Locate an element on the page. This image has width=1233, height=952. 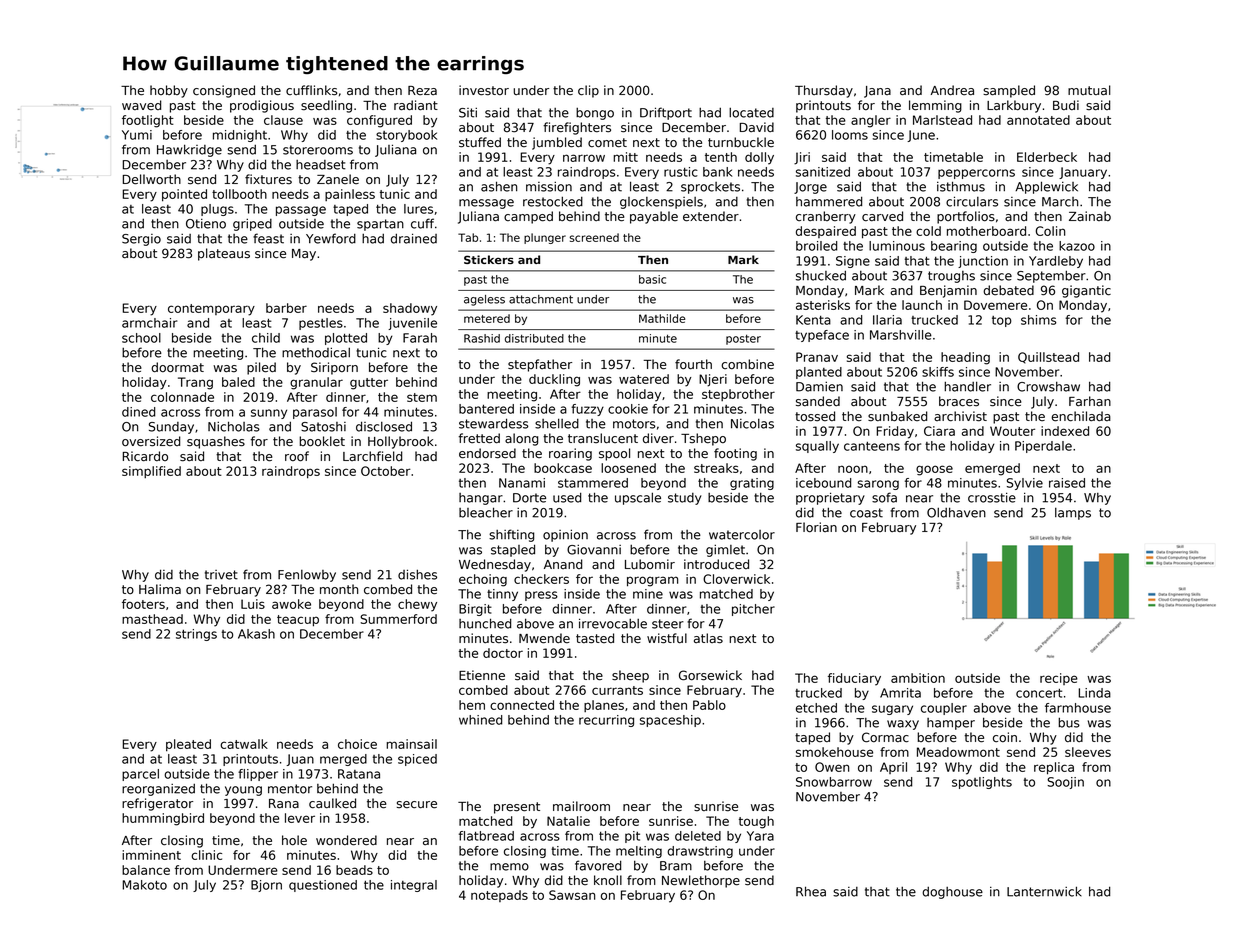
enchilada is located at coordinates (1081, 416).
